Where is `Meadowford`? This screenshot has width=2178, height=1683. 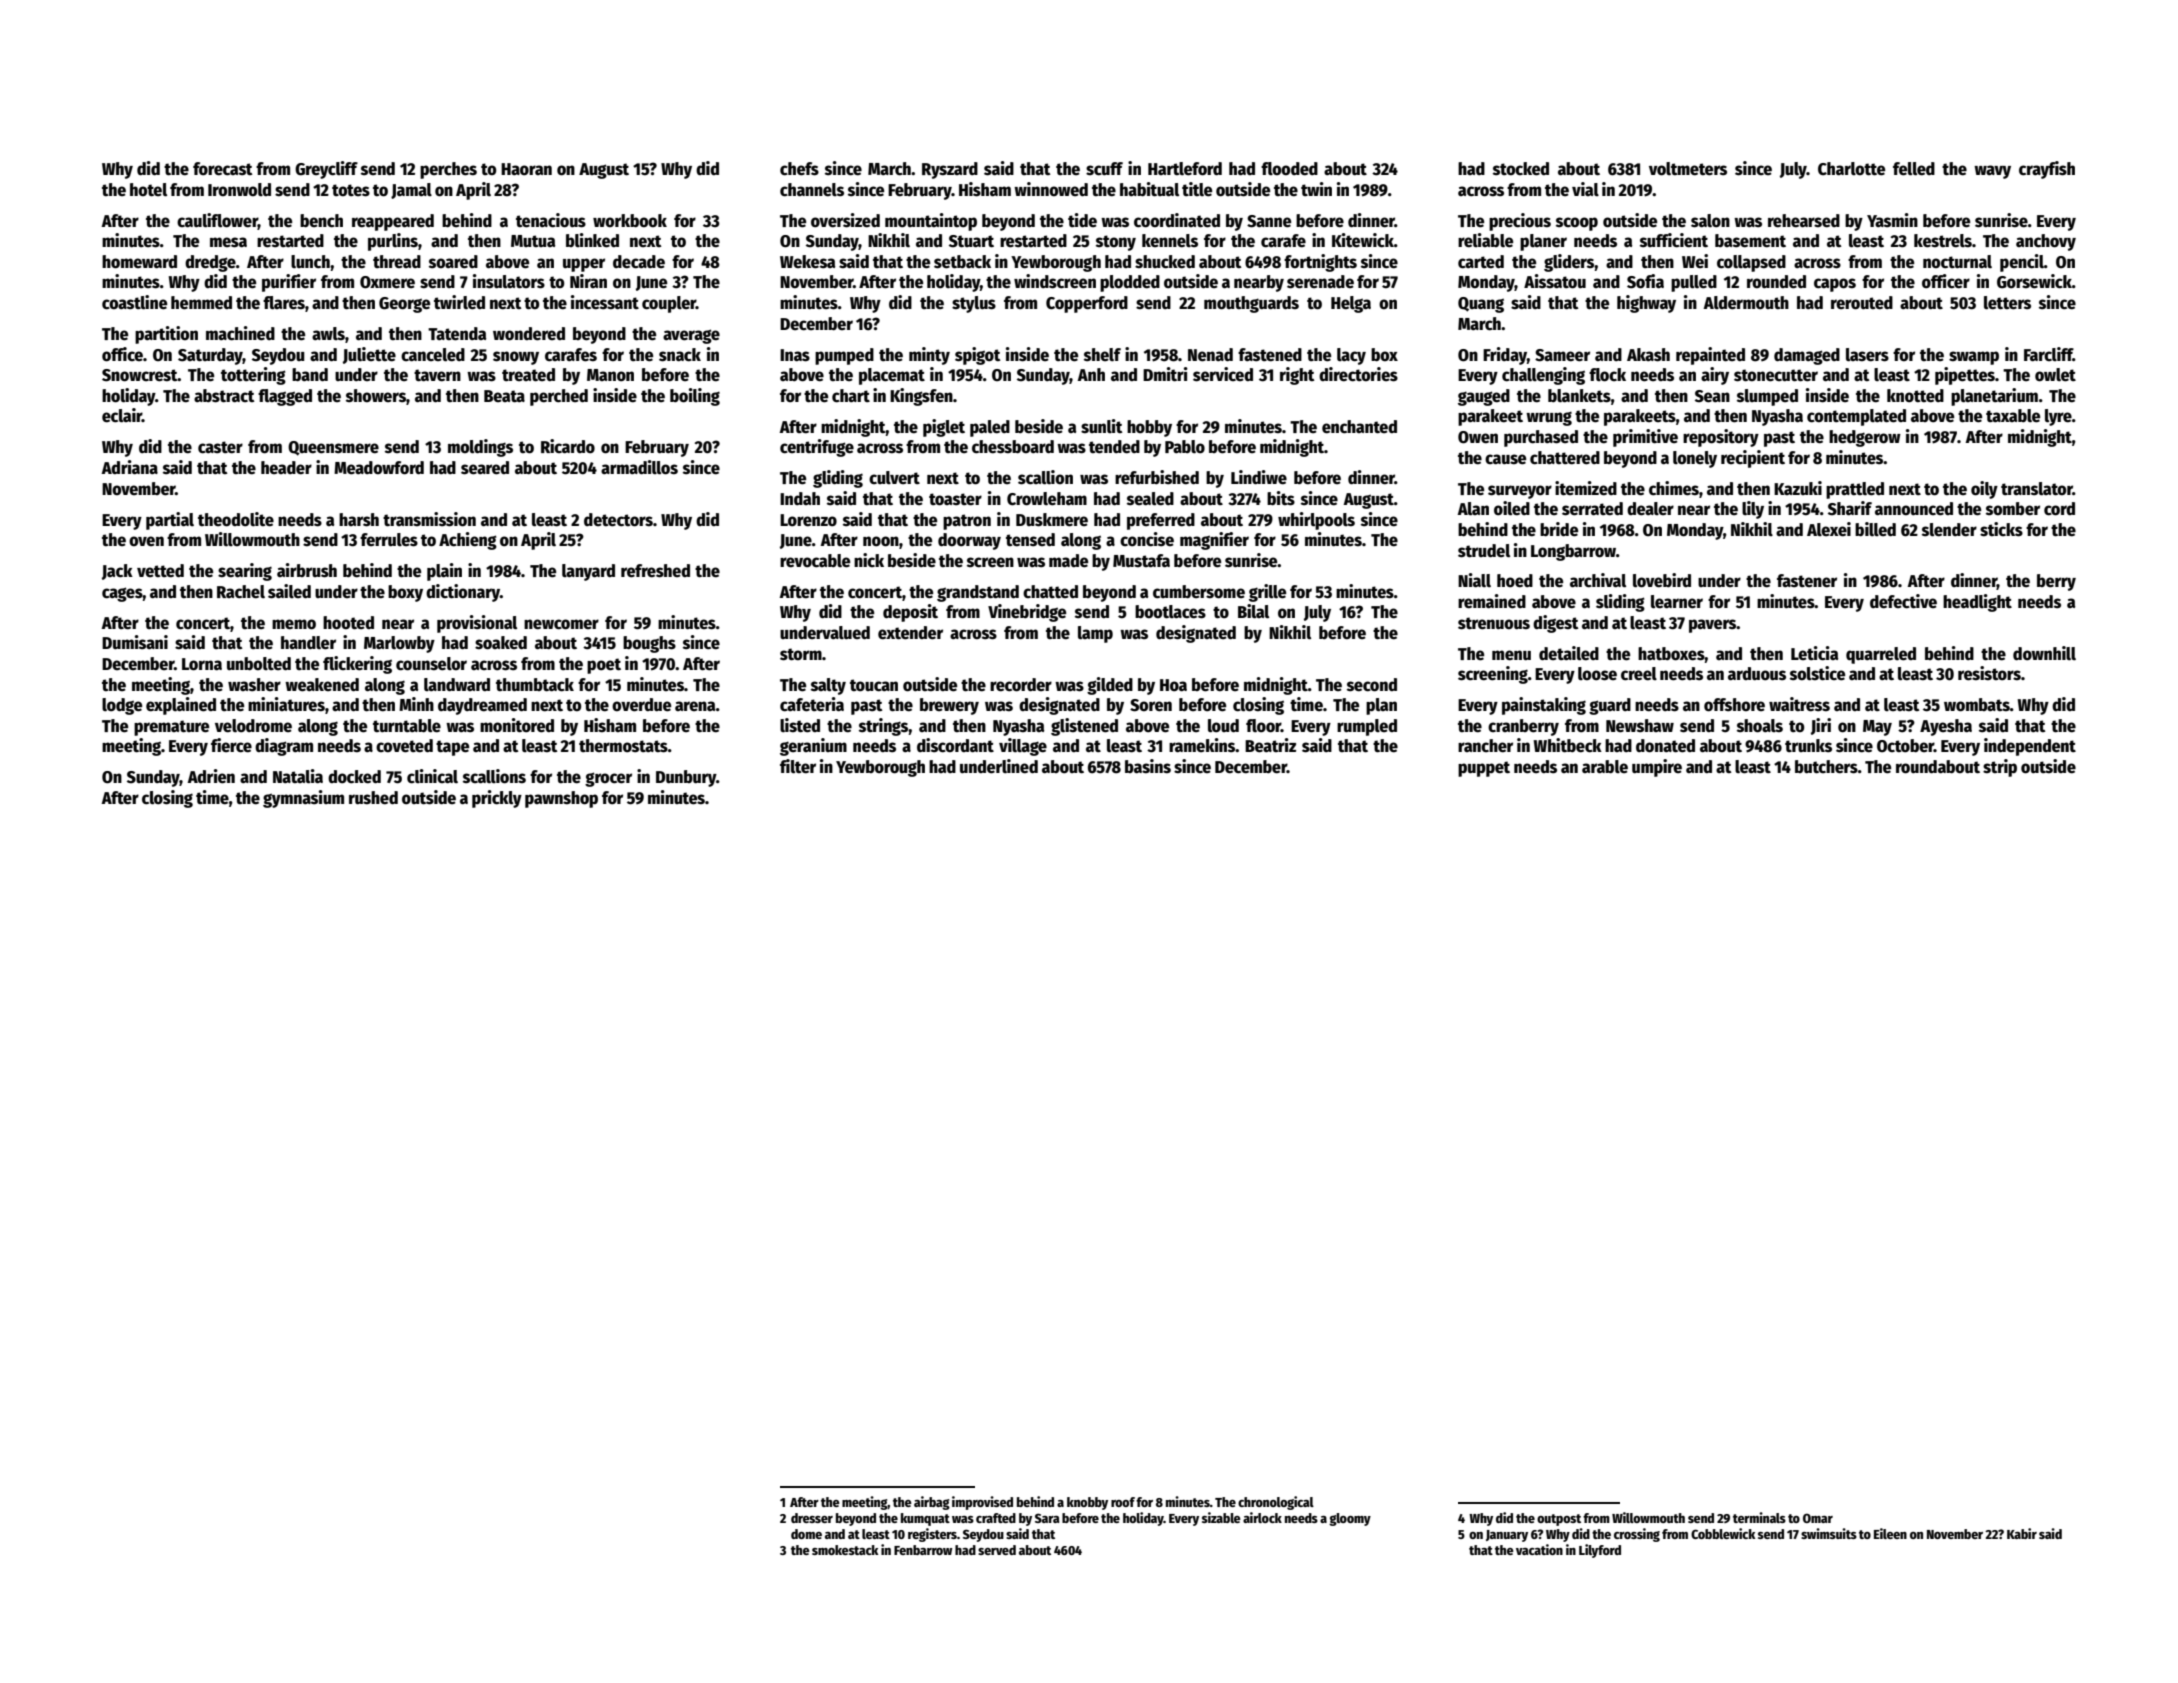
Meadowford is located at coordinates (379, 468).
